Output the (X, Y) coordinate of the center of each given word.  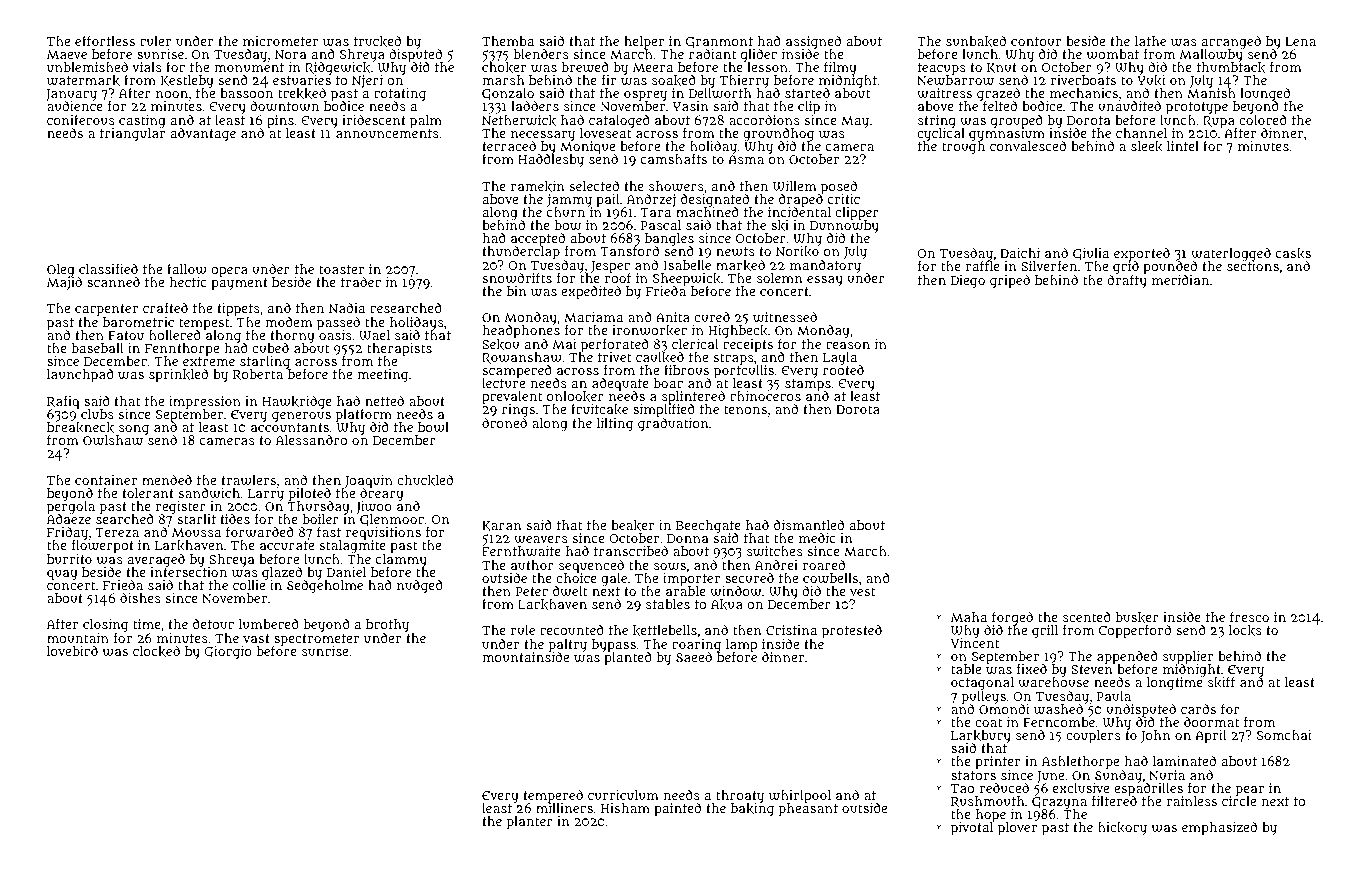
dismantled (809, 525)
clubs (97, 414)
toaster (341, 269)
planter (530, 823)
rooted (843, 370)
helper (644, 42)
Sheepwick (687, 279)
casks (1293, 253)
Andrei (776, 565)
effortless (105, 40)
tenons (745, 409)
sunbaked (976, 41)
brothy (387, 625)
